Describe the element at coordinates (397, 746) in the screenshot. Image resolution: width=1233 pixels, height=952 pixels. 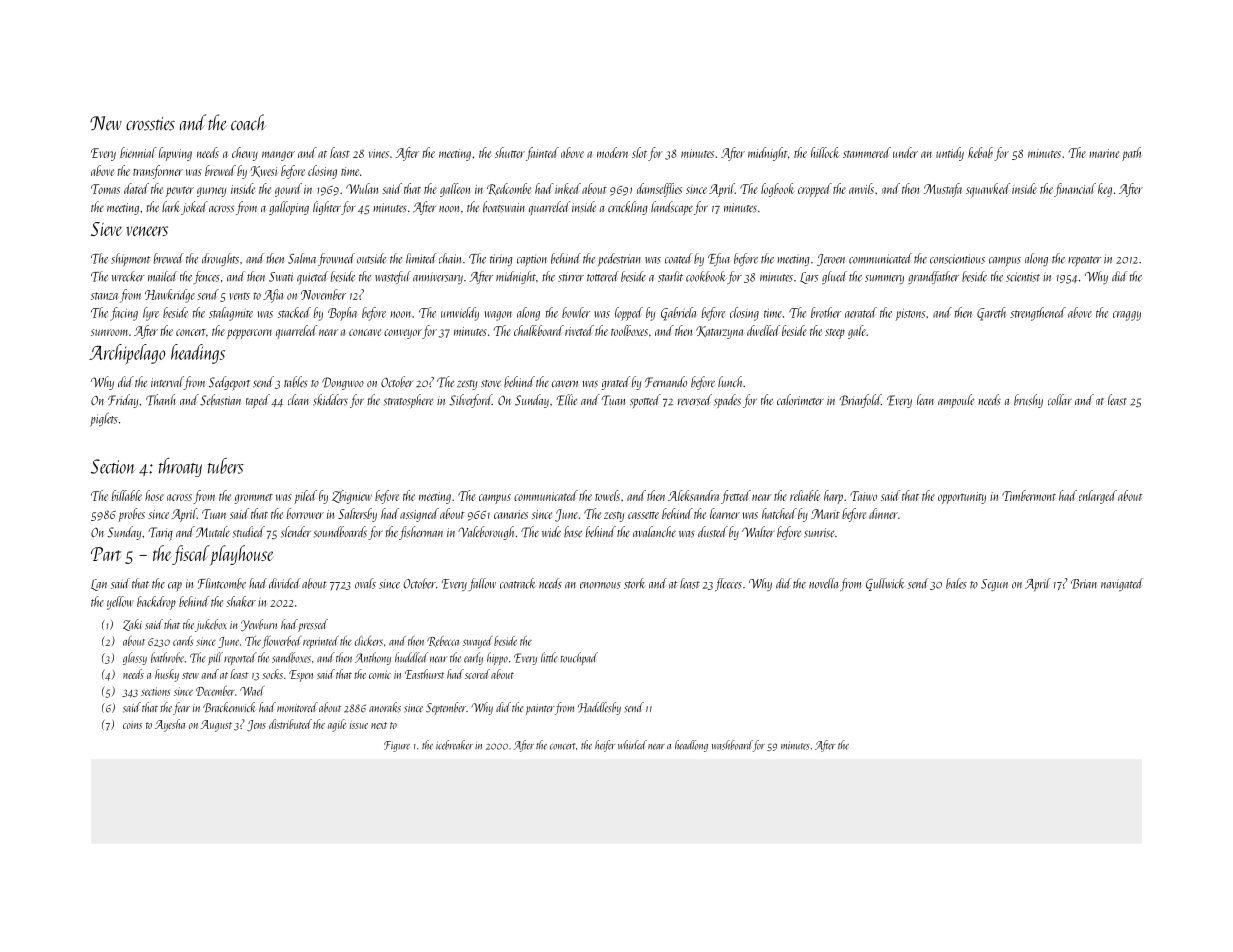
I see `Figure` at that location.
